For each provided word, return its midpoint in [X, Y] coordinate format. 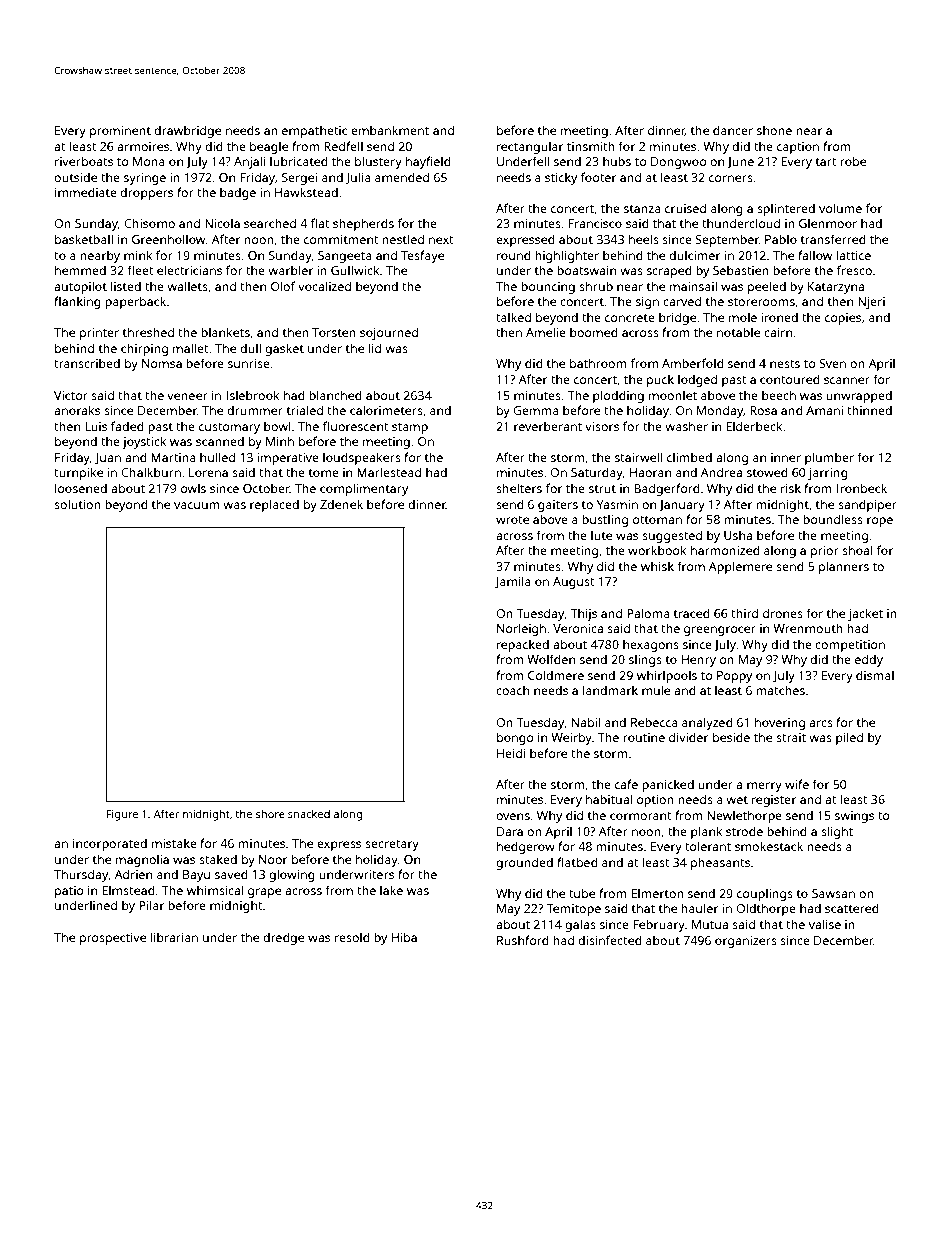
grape [264, 893]
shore [270, 814]
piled [849, 738]
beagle [269, 147]
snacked [309, 813]
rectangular [530, 147]
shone [774, 130]
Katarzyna [836, 288]
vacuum [197, 505]
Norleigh [521, 629]
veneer [187, 396]
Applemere [740, 567]
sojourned [389, 334]
